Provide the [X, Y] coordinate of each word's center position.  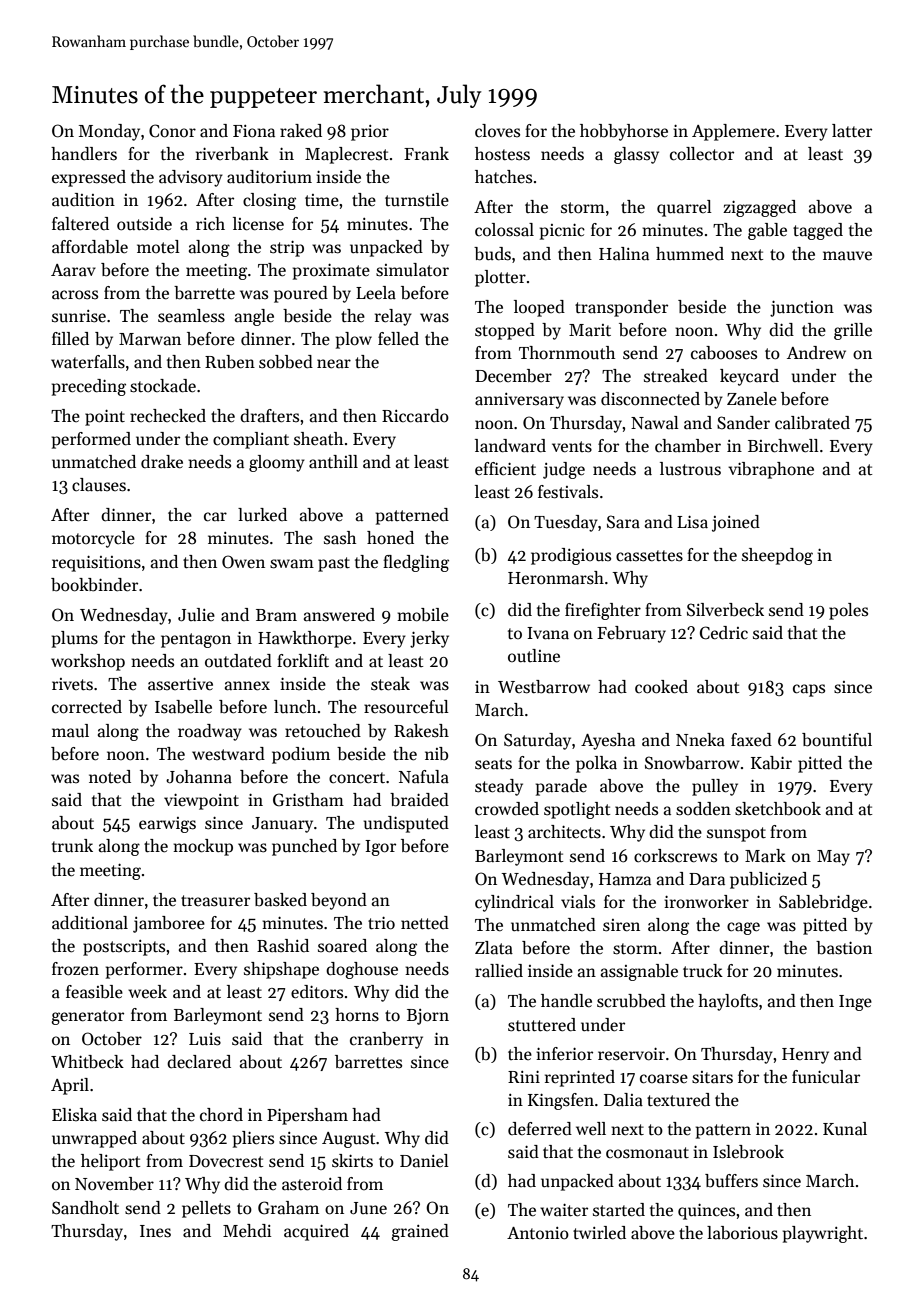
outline [534, 656]
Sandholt [85, 1208]
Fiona [254, 131]
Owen [243, 562]
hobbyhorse [624, 132]
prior [370, 133]
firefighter [603, 611]
